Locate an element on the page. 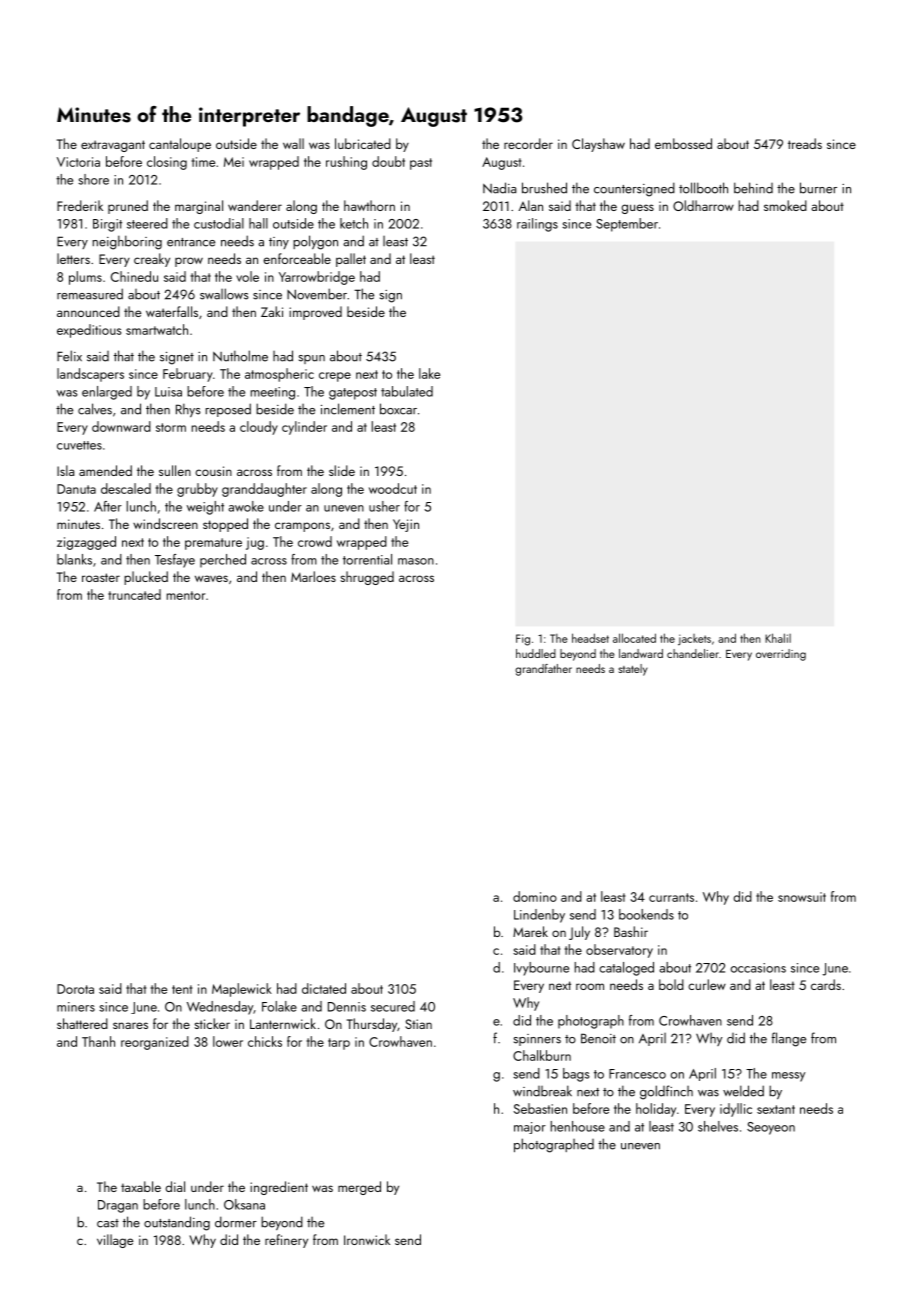 This image has height=1308, width=924. Marloes is located at coordinates (313, 576).
